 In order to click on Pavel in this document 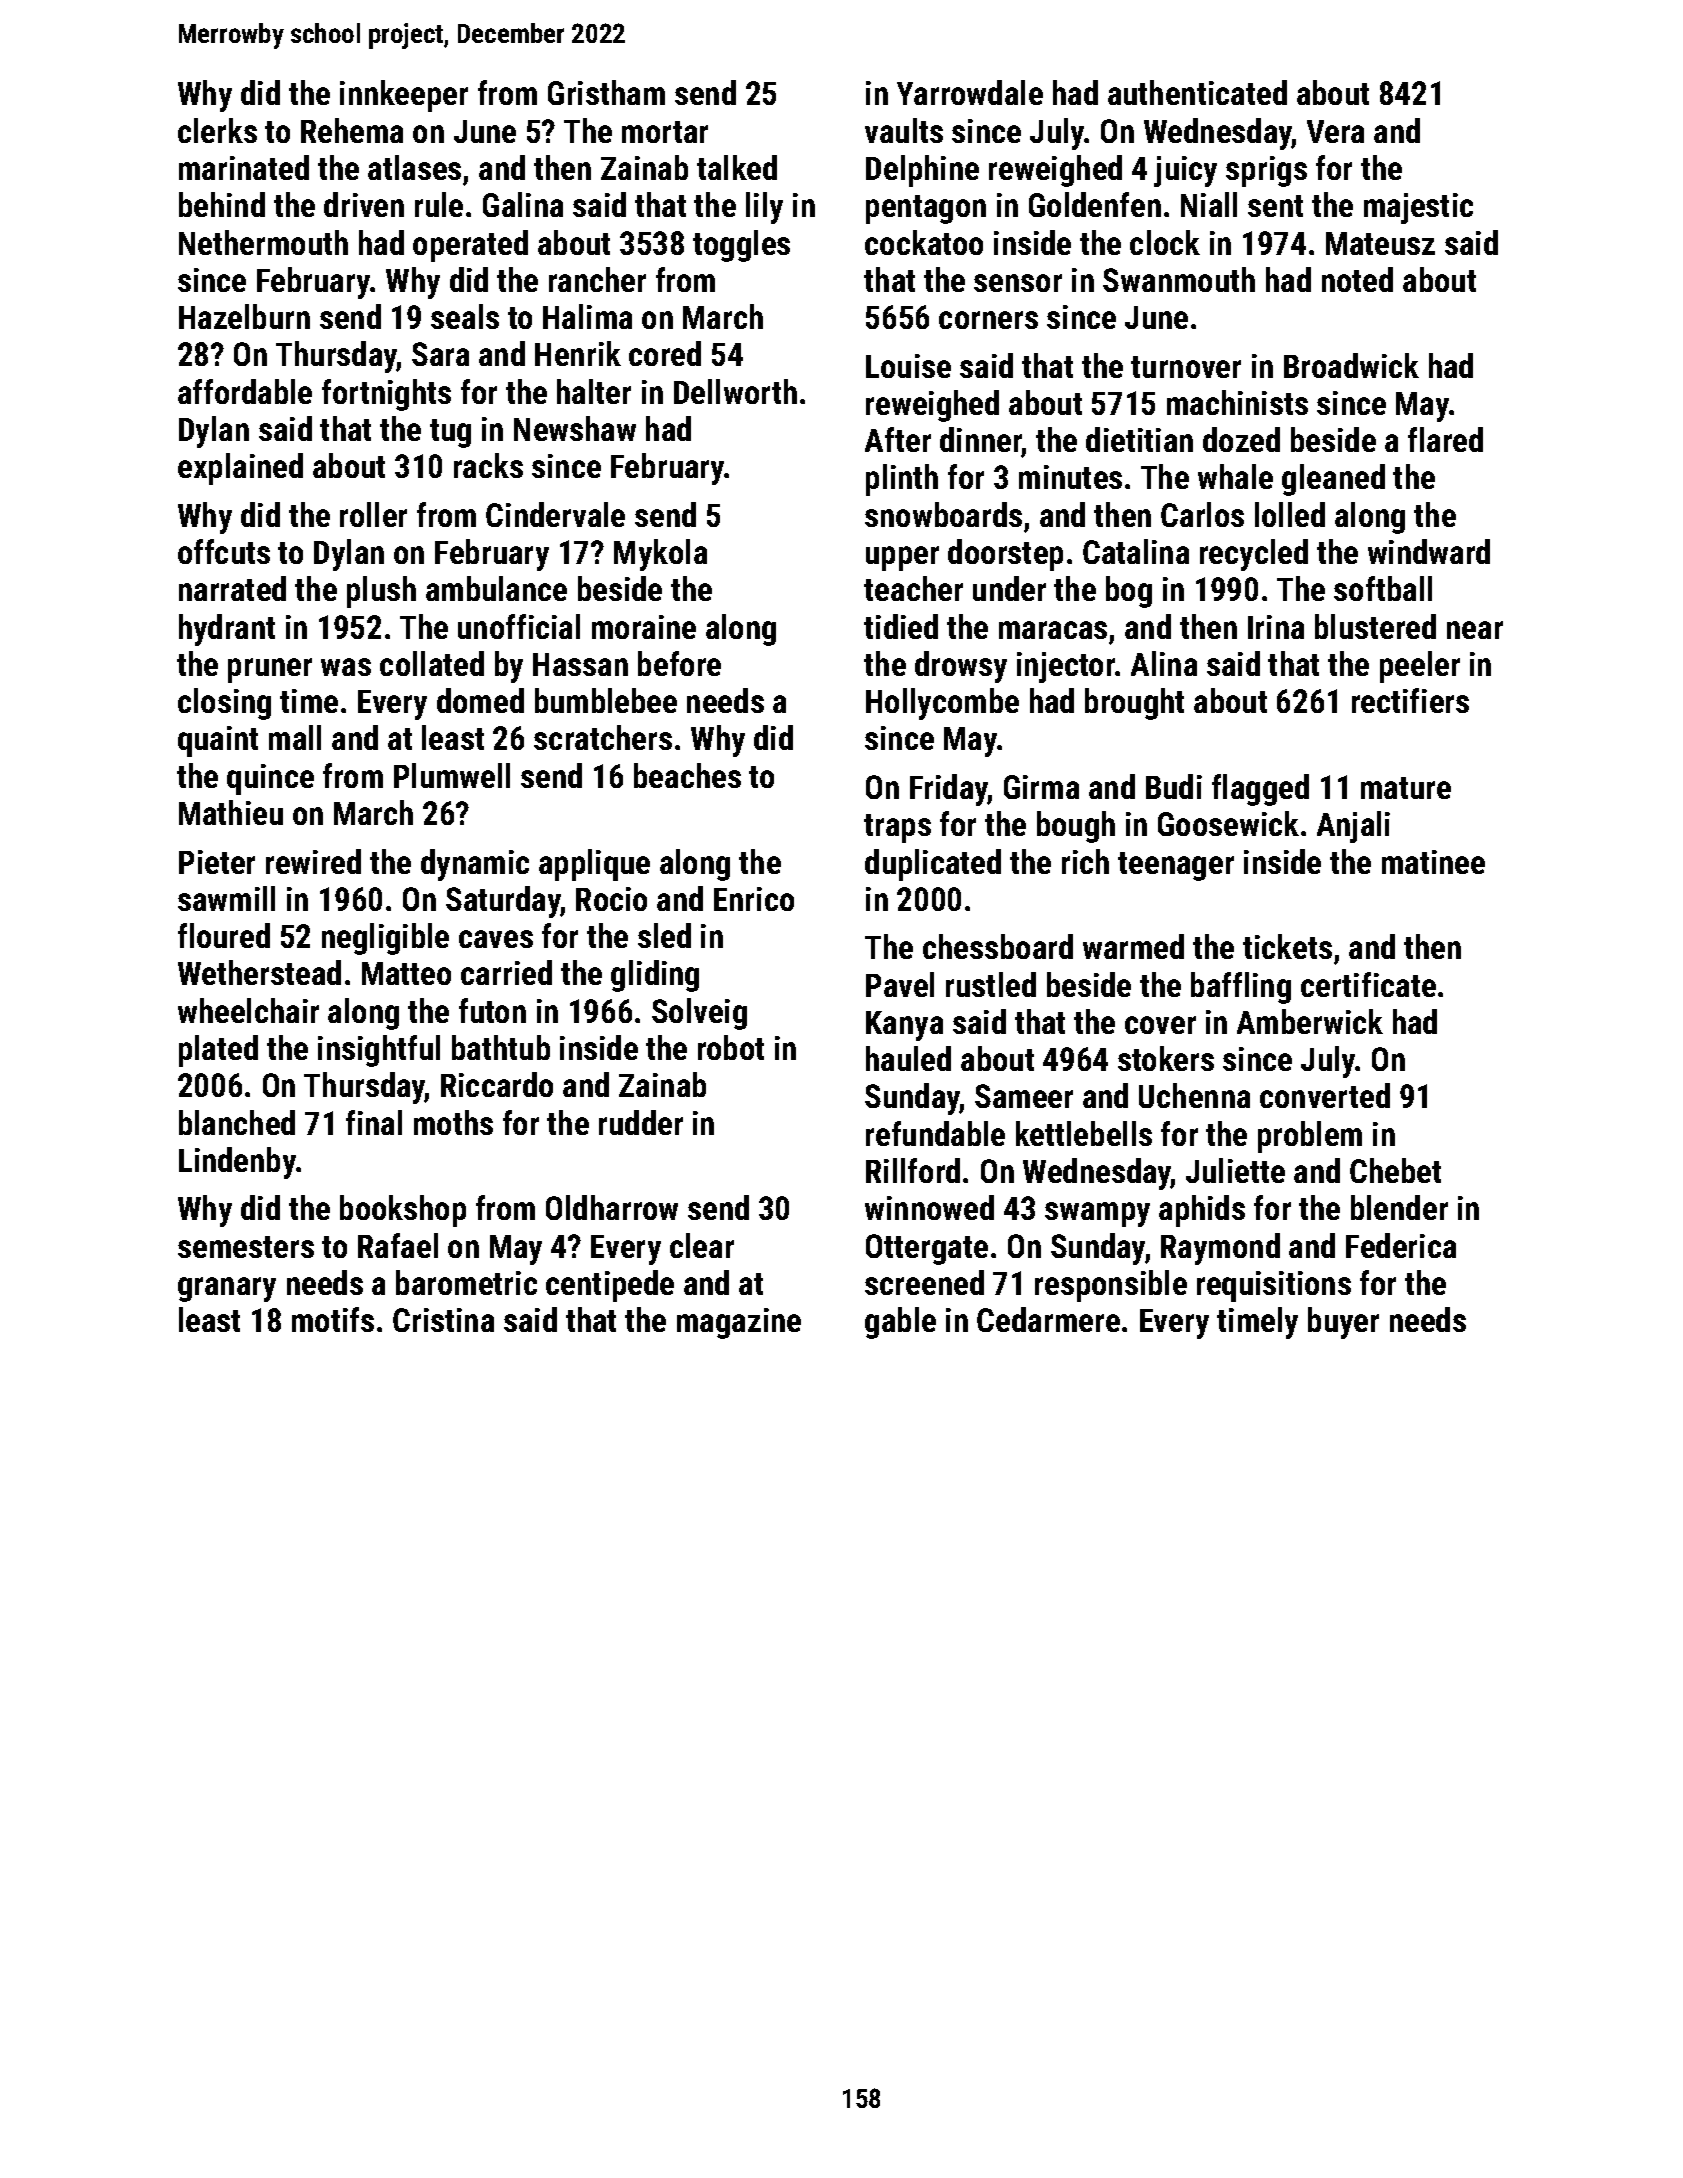, I will do `click(900, 984)`.
